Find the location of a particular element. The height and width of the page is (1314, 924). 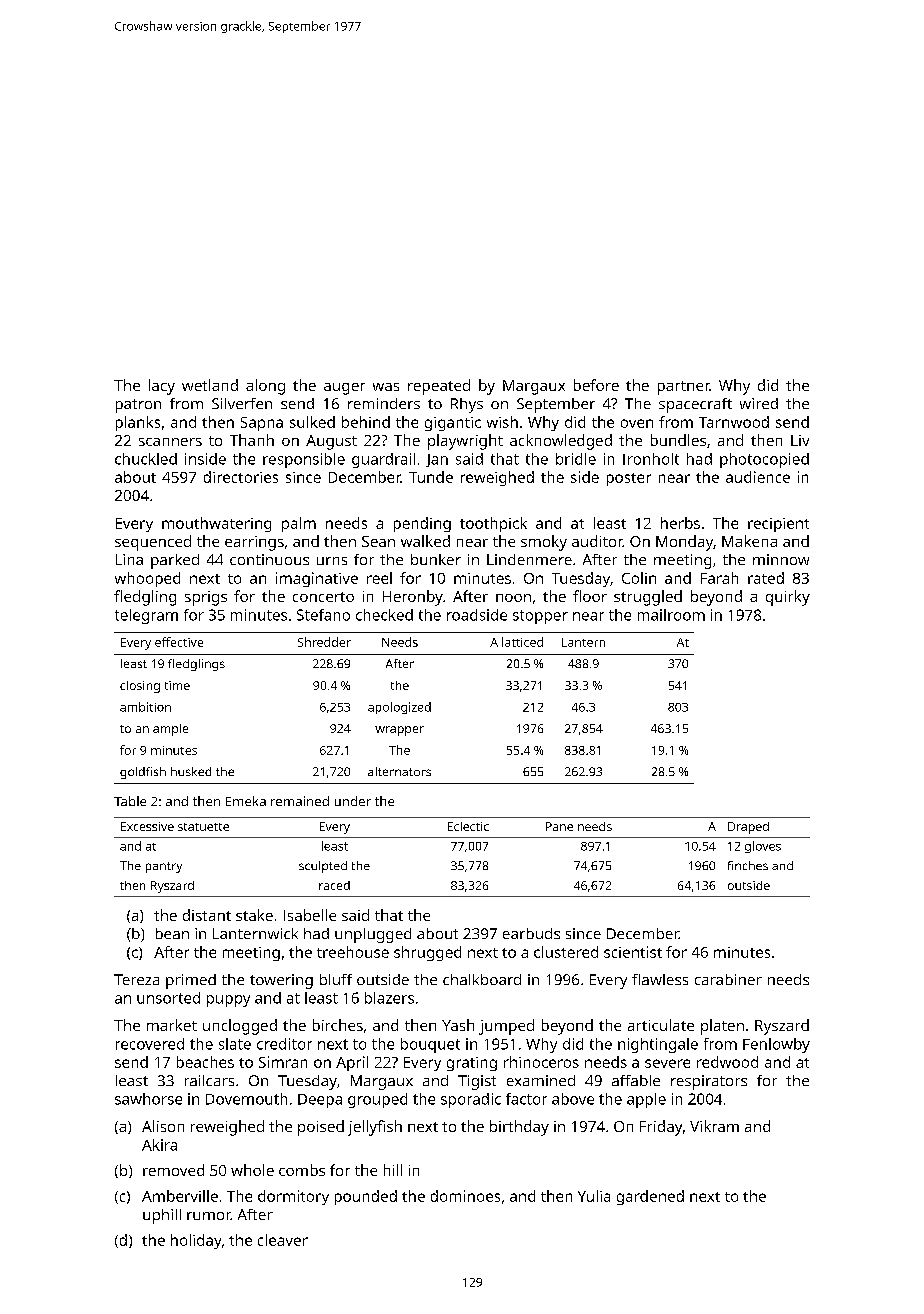

raced is located at coordinates (334, 885).
